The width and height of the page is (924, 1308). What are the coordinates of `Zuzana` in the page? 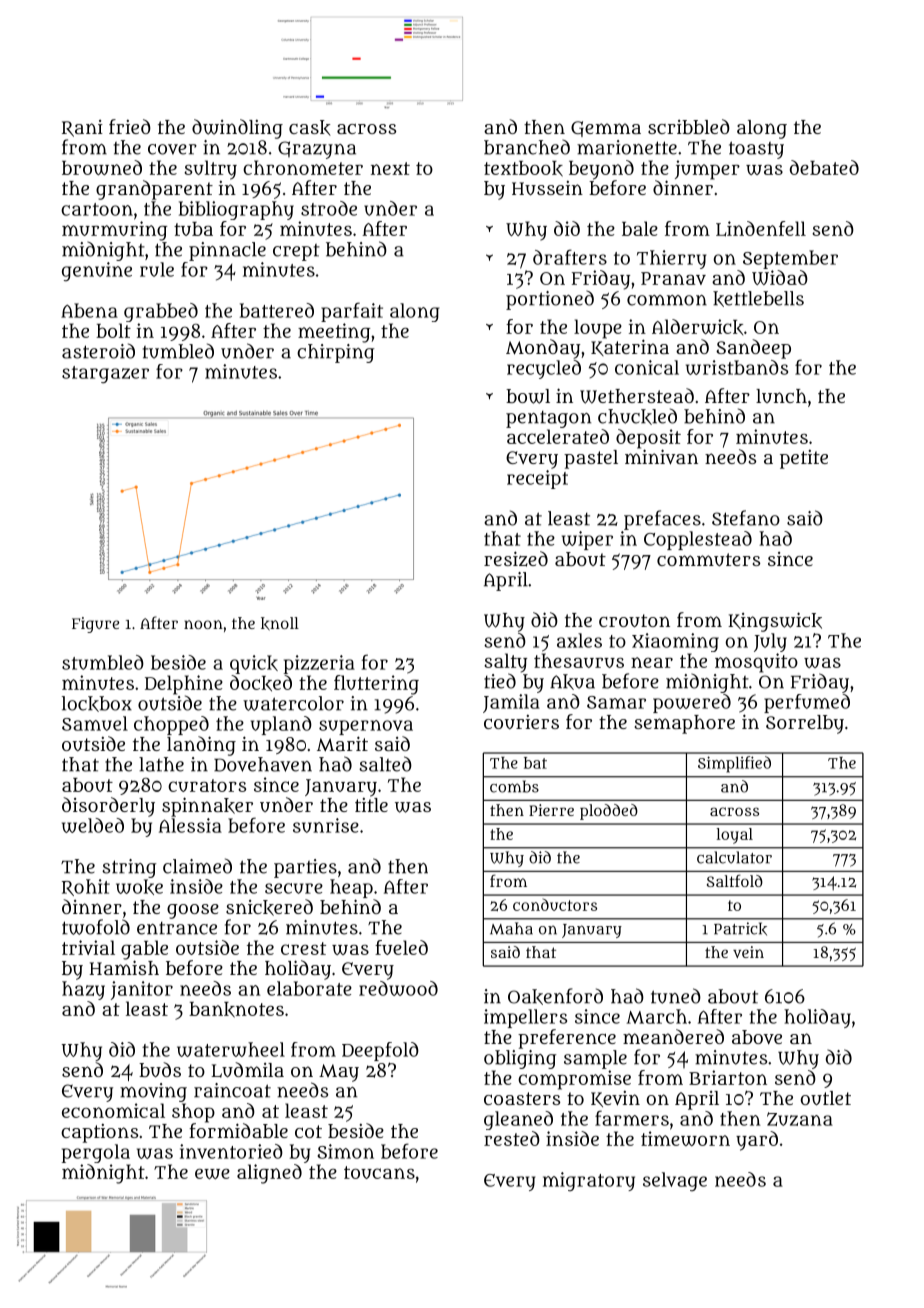 It's located at (800, 1119).
